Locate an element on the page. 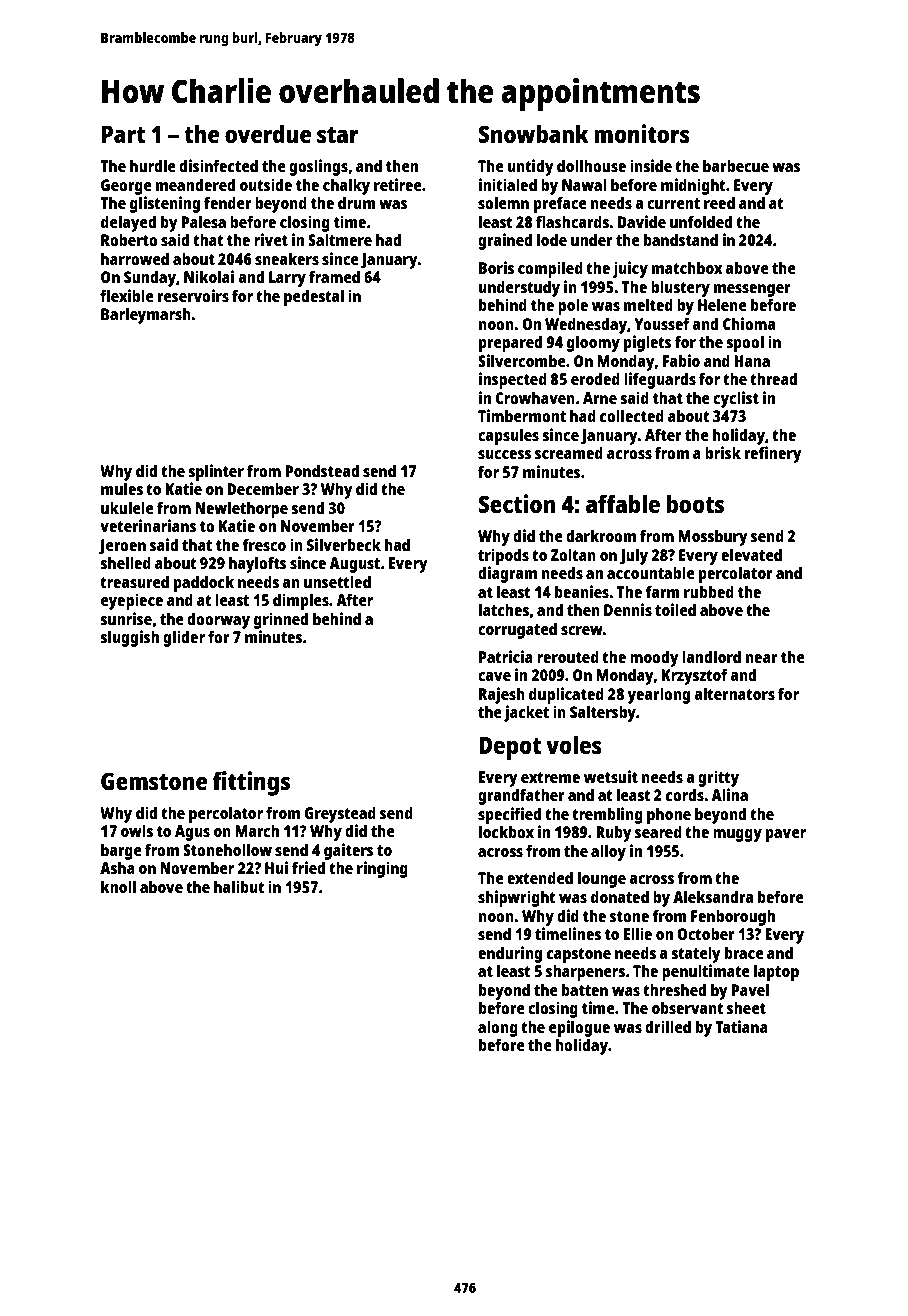  monitors is located at coordinates (642, 133).
